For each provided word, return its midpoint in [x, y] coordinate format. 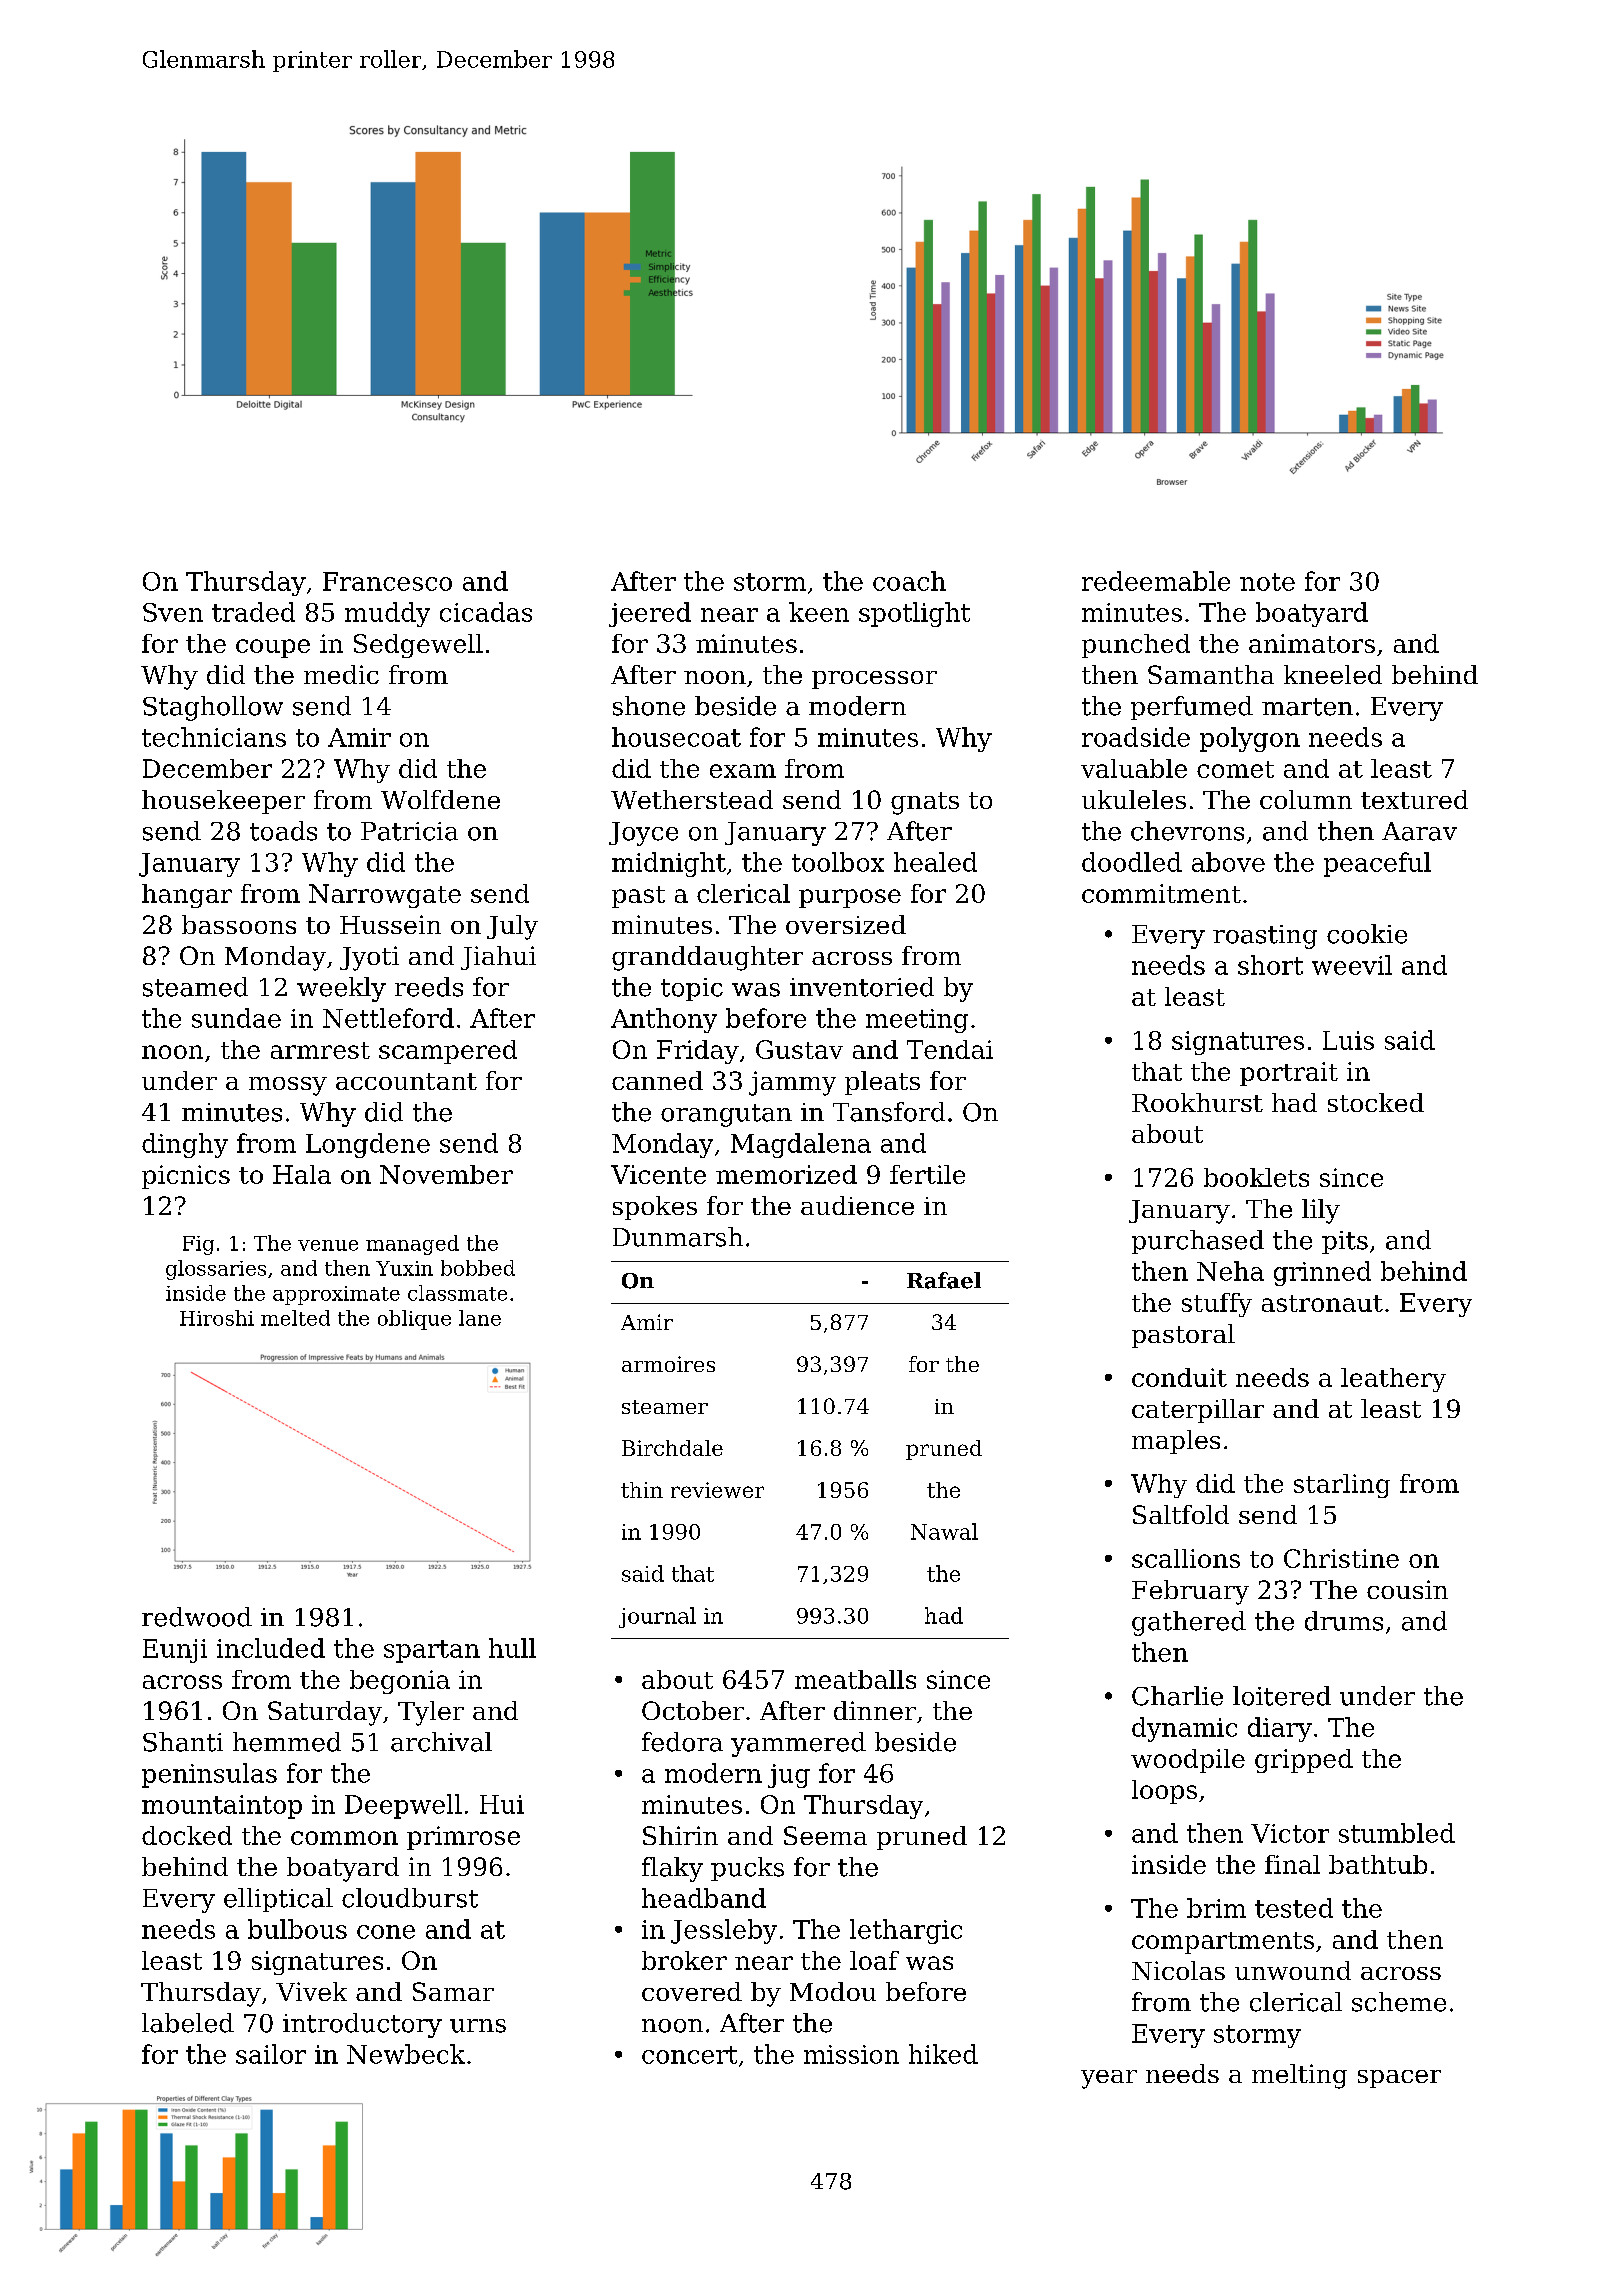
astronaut [1322, 1303]
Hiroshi [217, 1318]
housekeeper [223, 802]
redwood [197, 1617]
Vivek [311, 1991]
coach [909, 581]
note [1267, 582]
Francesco [387, 581]
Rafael [944, 1280]
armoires [668, 1364]
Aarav [1419, 831]
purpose [850, 898]
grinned [1322, 1273]
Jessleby [724, 1931]
